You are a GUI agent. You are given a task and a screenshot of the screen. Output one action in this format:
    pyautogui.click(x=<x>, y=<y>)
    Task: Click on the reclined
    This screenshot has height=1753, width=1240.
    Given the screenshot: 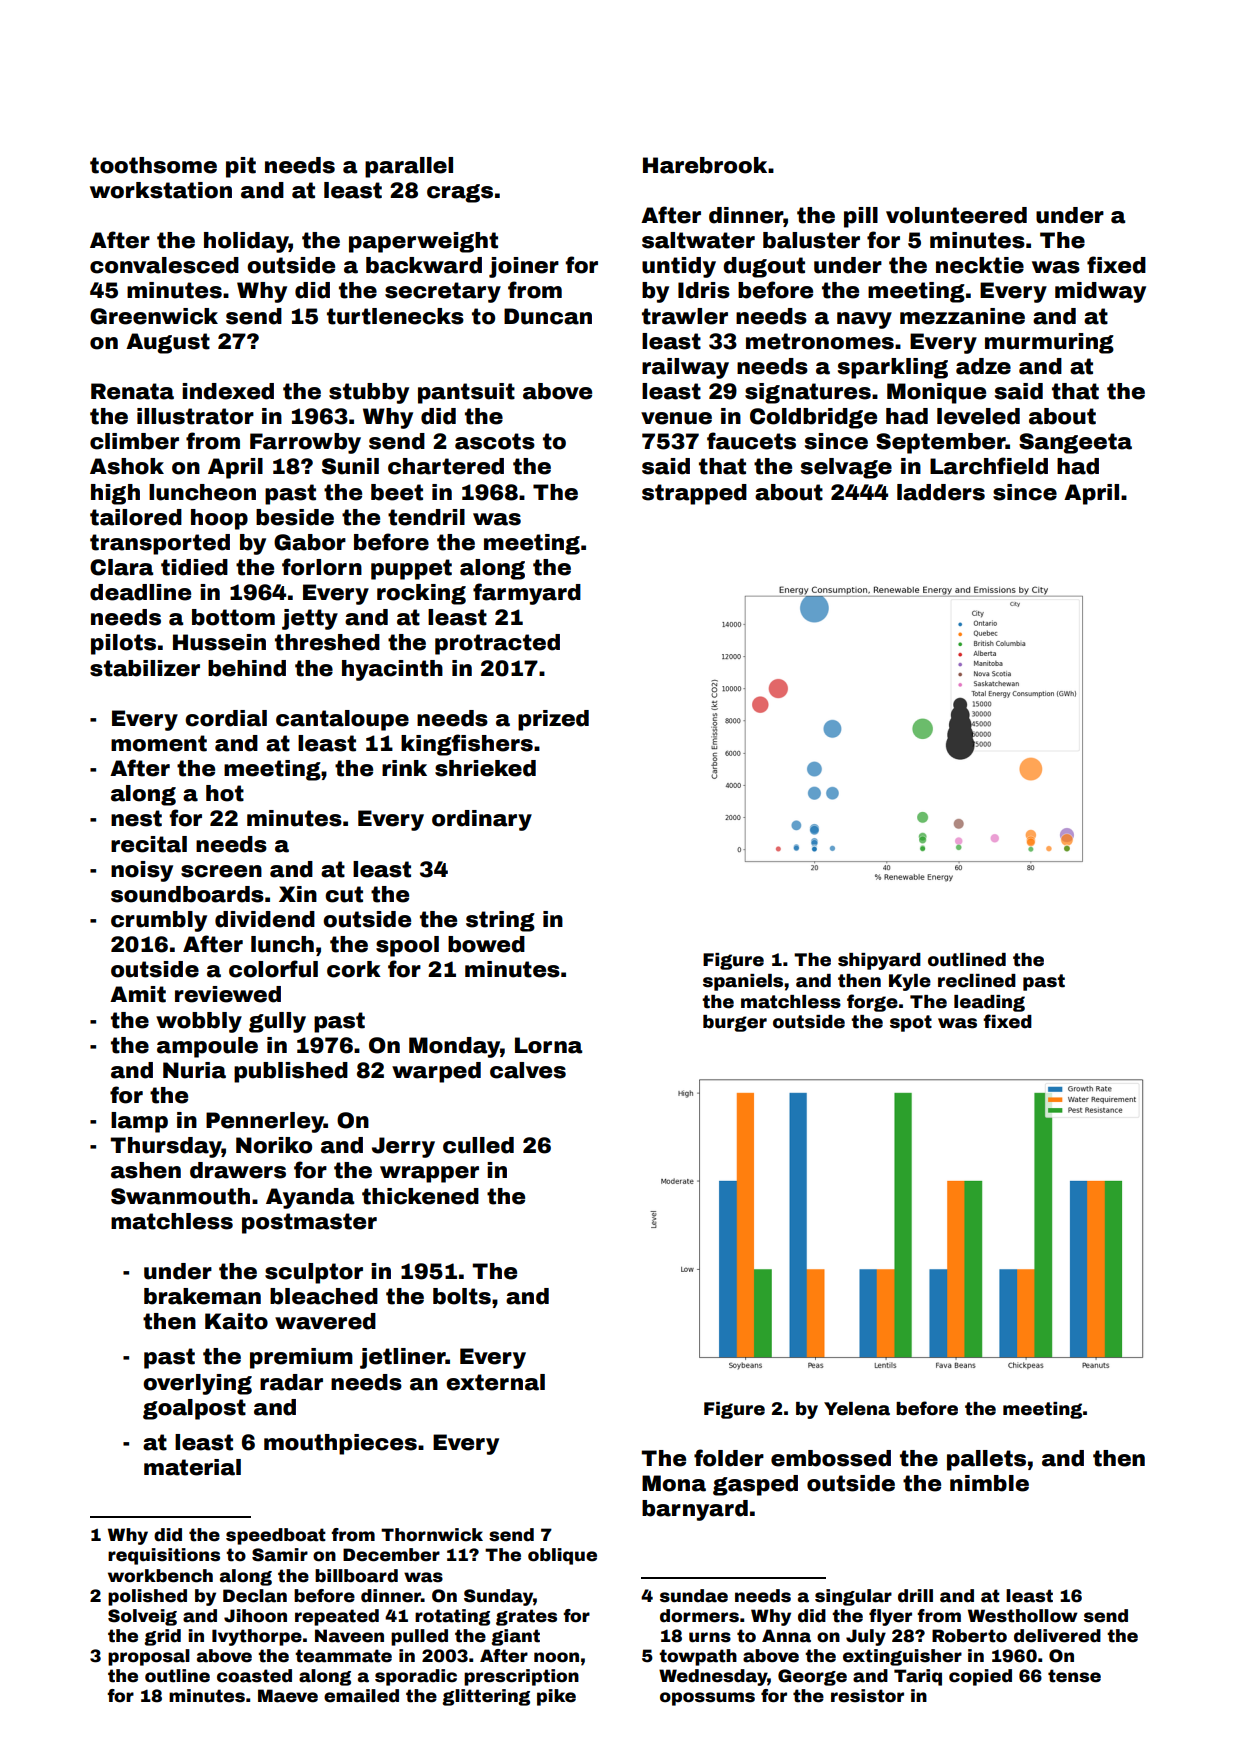 What is the action you would take?
    pyautogui.click(x=977, y=981)
